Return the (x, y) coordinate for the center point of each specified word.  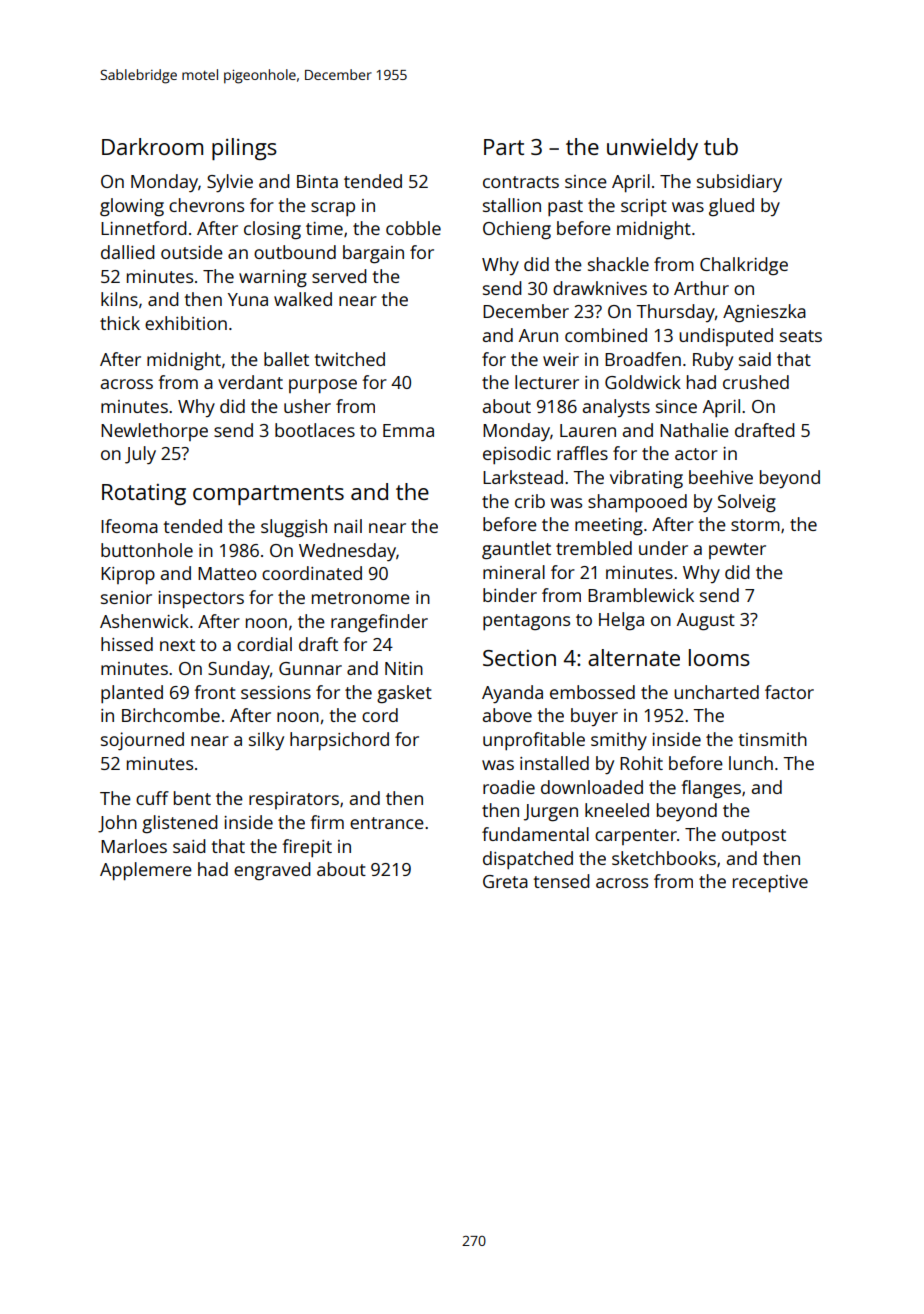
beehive (721, 477)
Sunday (239, 670)
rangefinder (379, 623)
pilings (244, 149)
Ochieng (517, 230)
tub (721, 146)
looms (719, 657)
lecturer (547, 382)
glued (731, 207)
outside (192, 252)
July (140, 455)
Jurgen (551, 813)
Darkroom (152, 146)
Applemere (146, 871)
